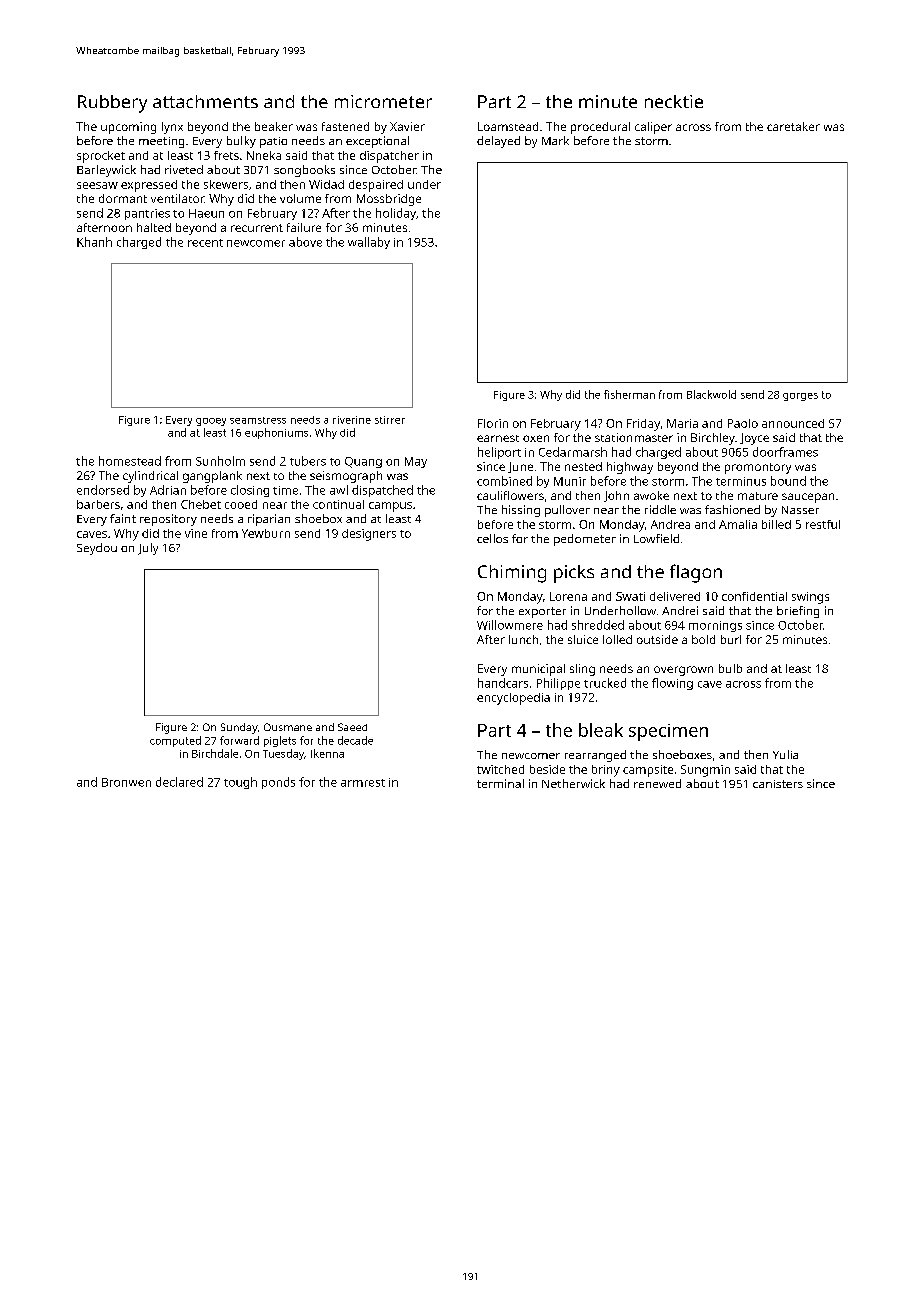  I want to click on armrest, so click(363, 783).
